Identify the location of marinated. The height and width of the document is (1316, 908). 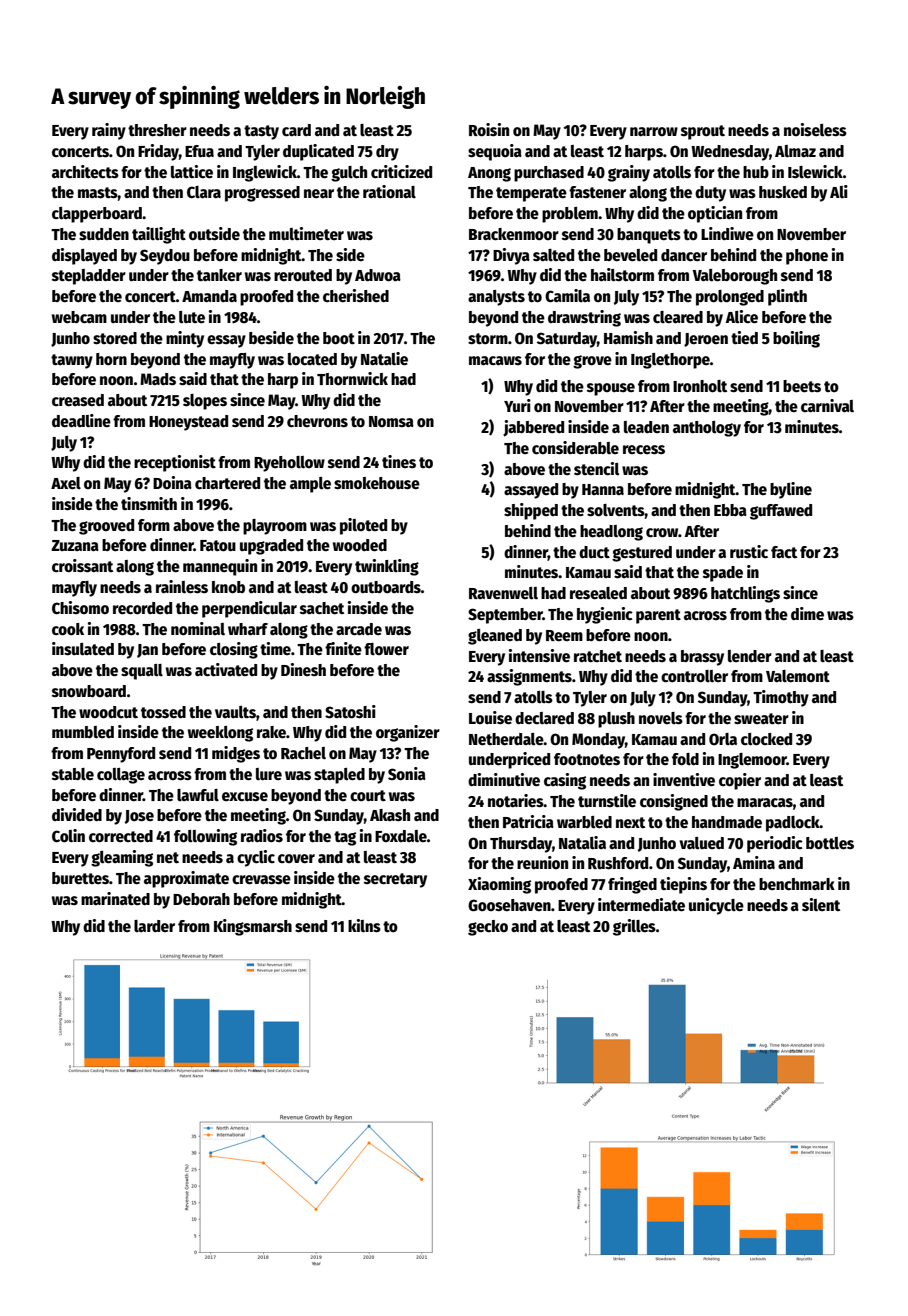
(115, 899).
